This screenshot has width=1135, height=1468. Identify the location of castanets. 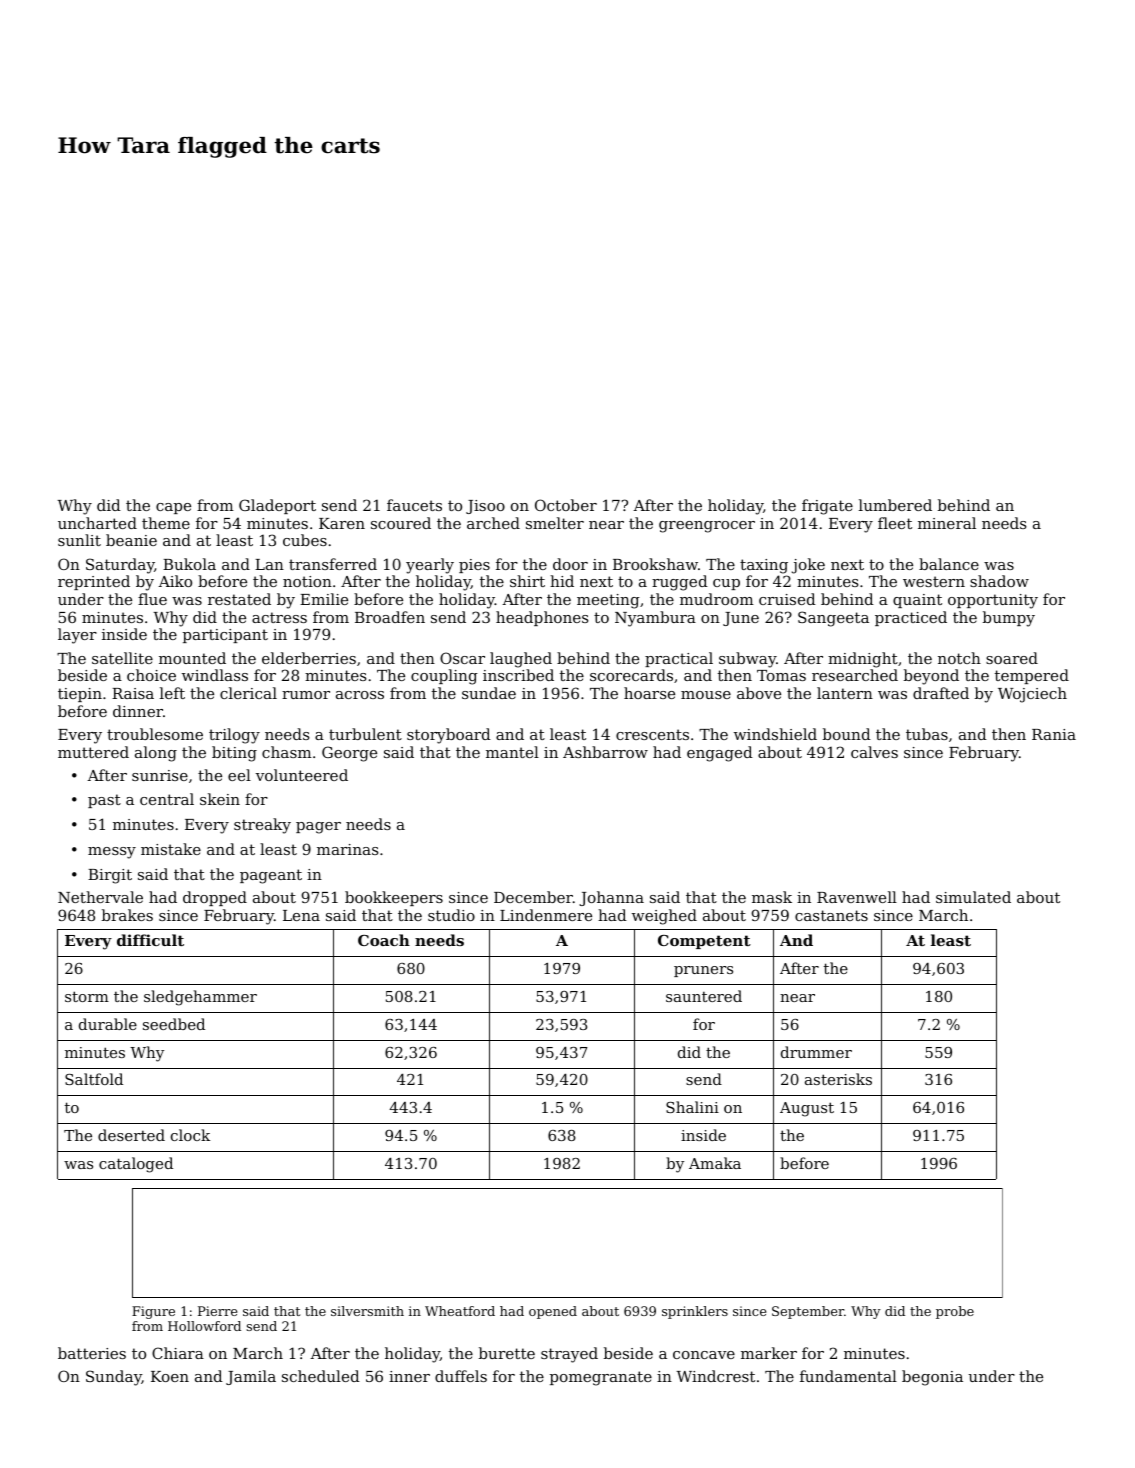
(831, 915).
